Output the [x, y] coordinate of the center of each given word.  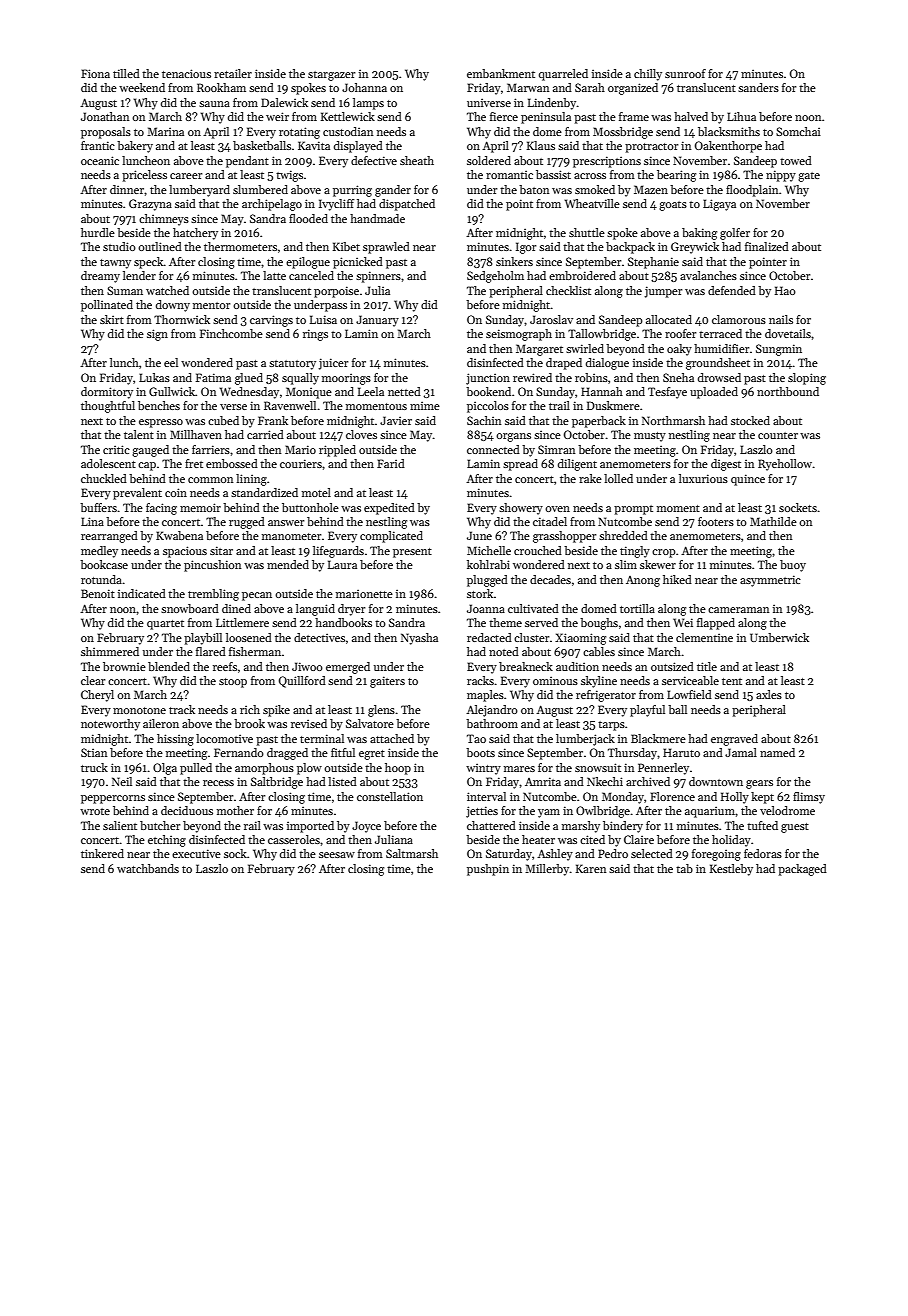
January [377, 321]
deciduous [187, 810]
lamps [368, 104]
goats [673, 206]
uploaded [714, 393]
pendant [247, 162]
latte [274, 275]
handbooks [343, 622]
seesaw [337, 855]
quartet [165, 625]
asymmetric [770, 581]
